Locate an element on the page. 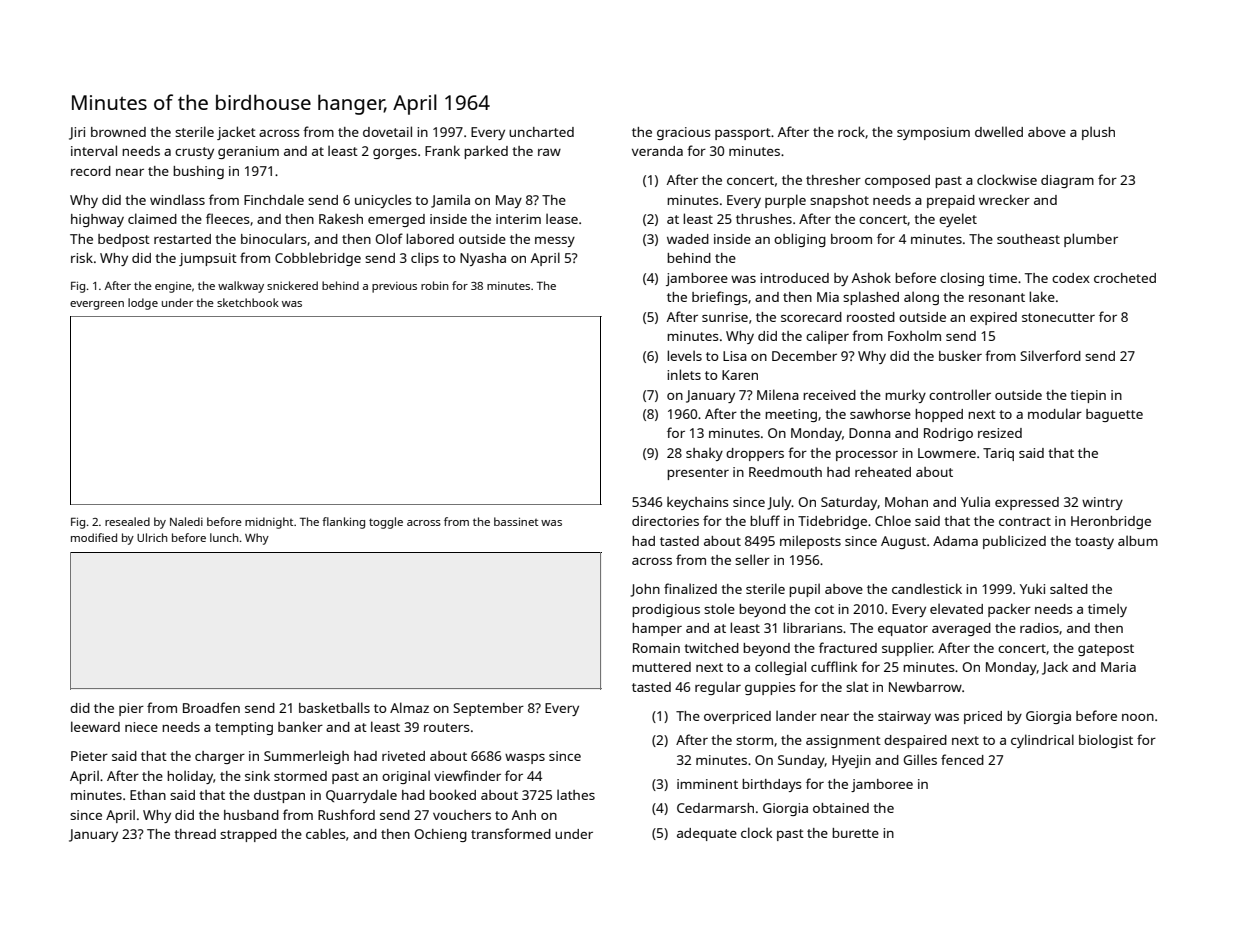  noon is located at coordinates (1138, 717).
